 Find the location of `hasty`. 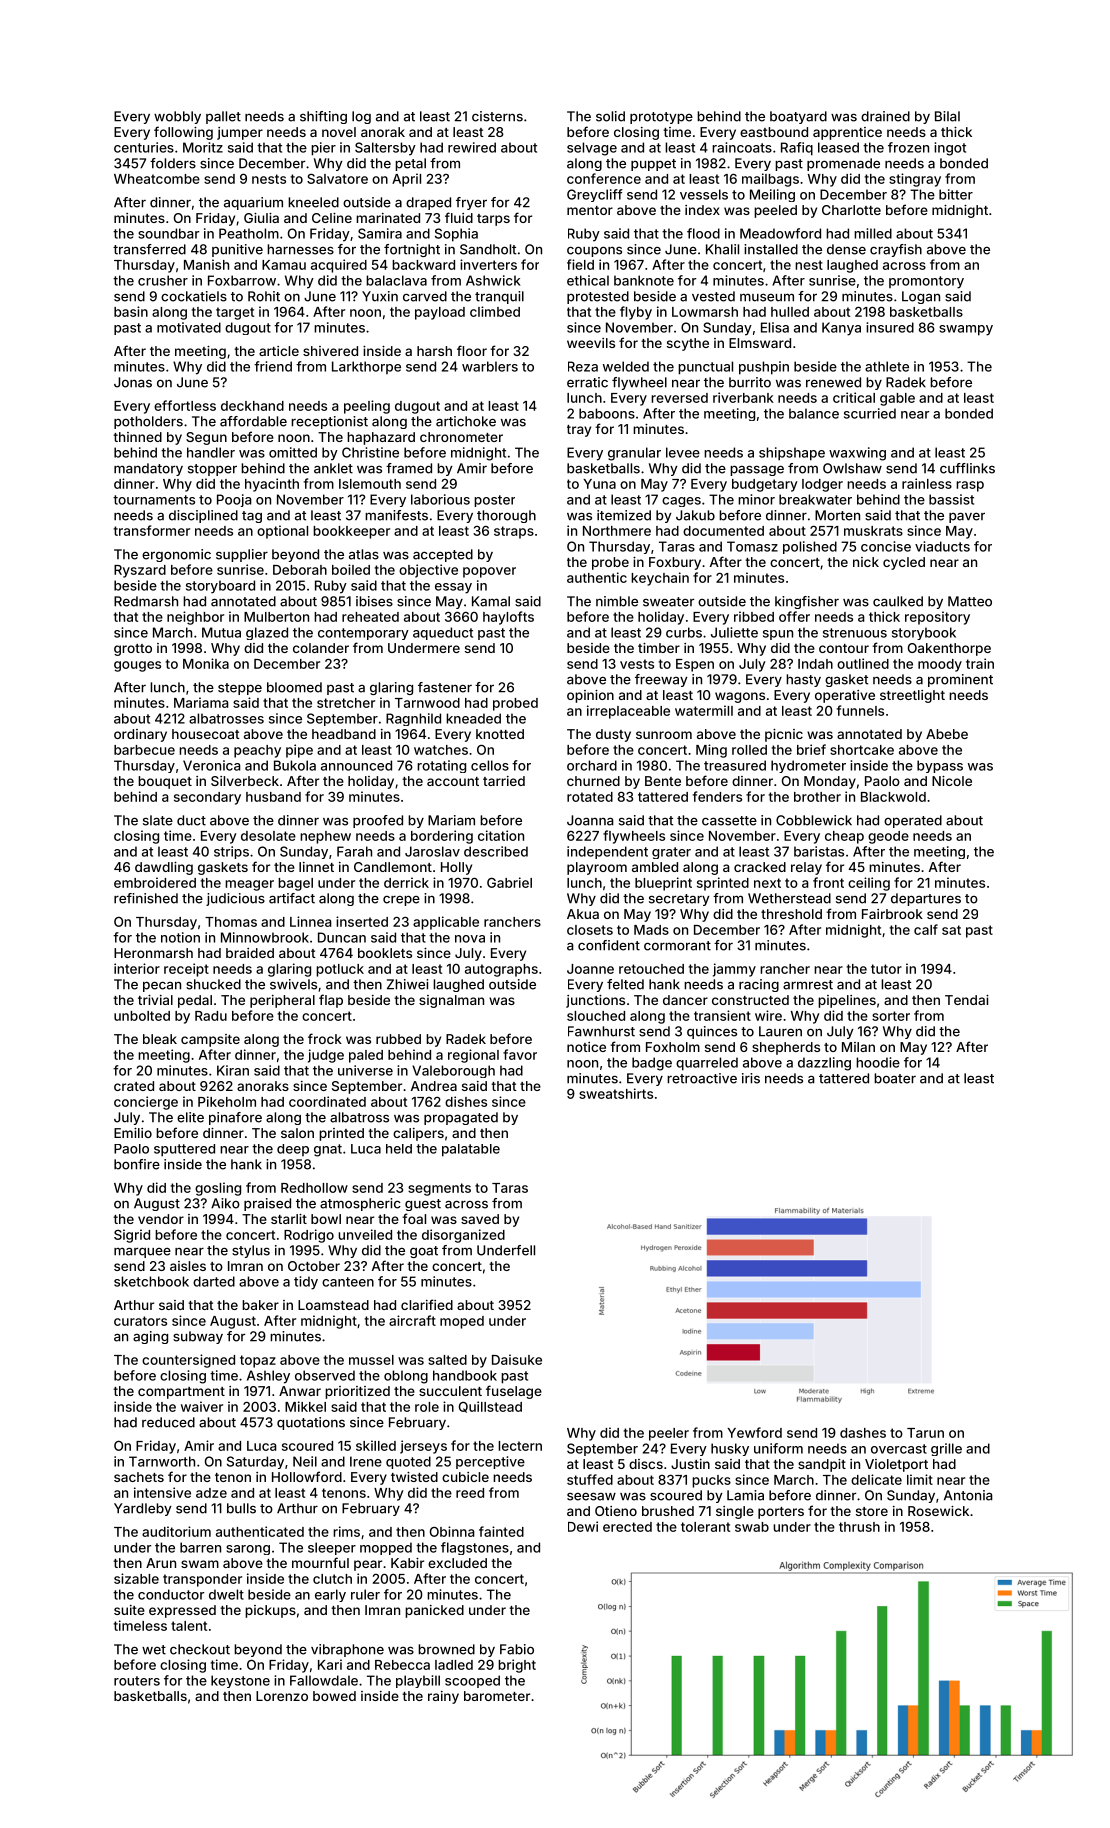

hasty is located at coordinates (803, 680).
